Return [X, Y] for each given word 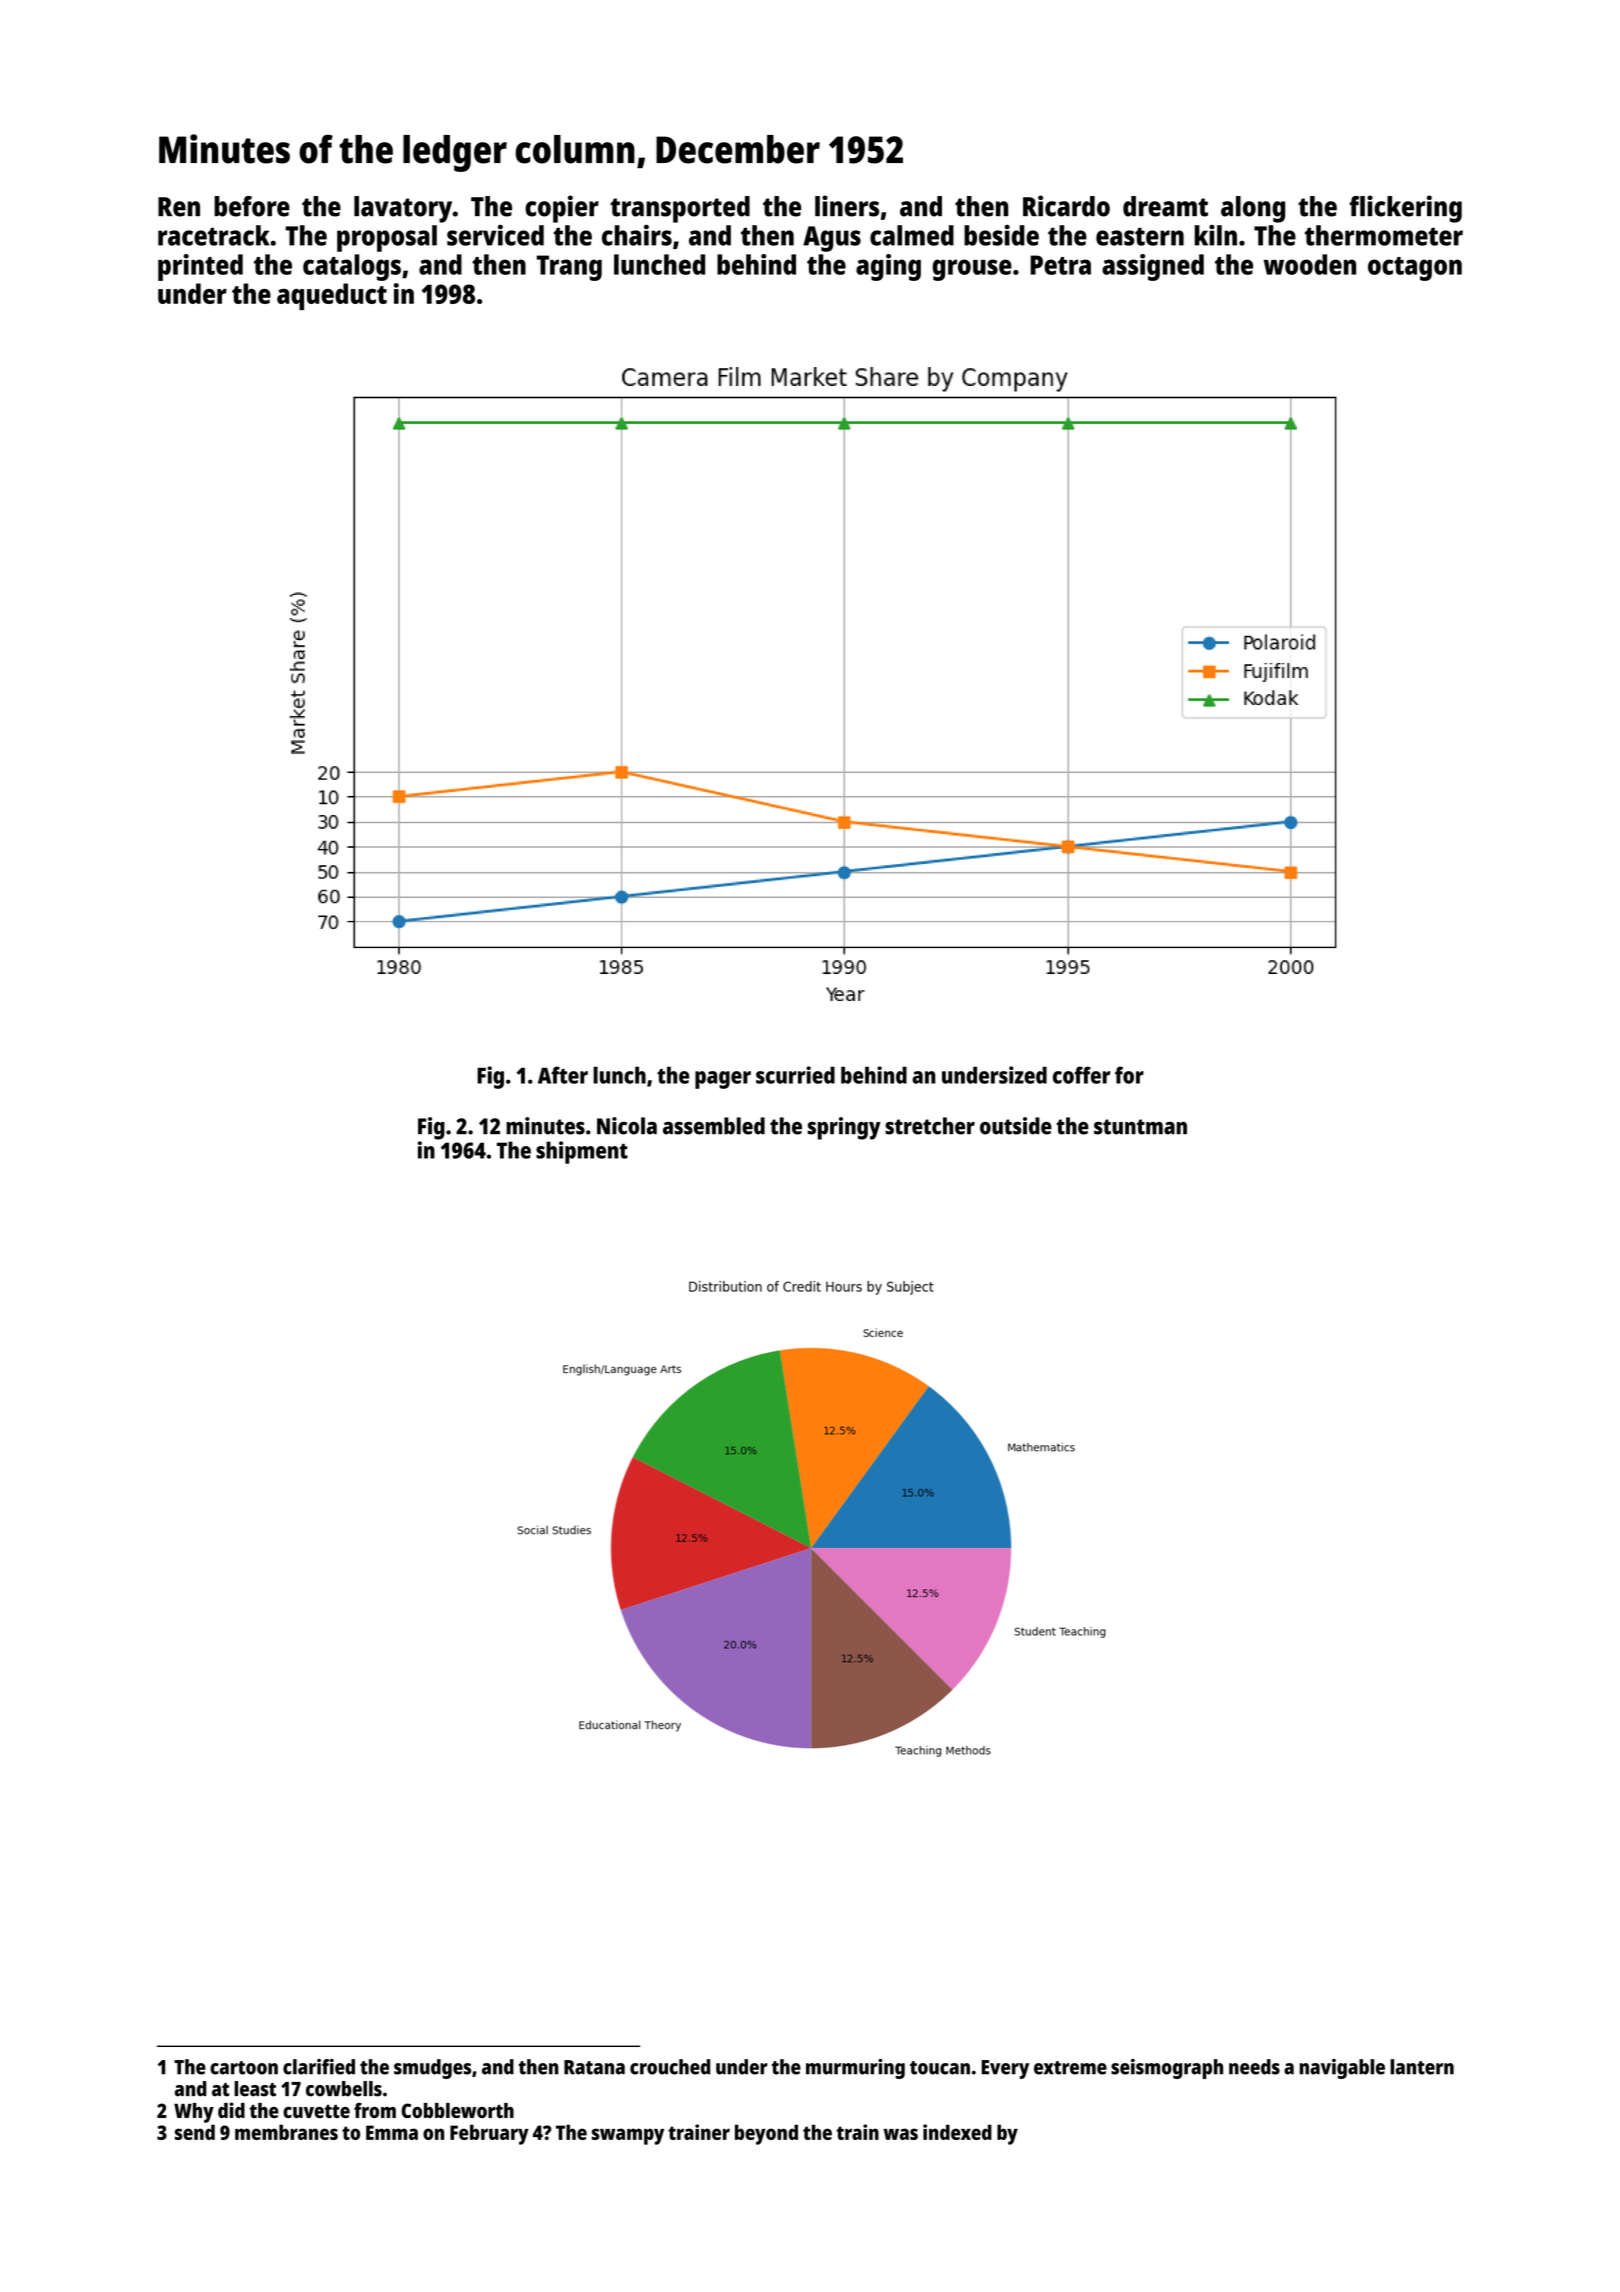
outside [1016, 1126]
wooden [1309, 264]
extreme [1070, 2068]
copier [562, 209]
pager [723, 1080]
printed [200, 267]
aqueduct [332, 296]
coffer [1081, 1075]
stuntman [1140, 1127]
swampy [628, 2136]
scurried [795, 1075]
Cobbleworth [457, 2110]
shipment [582, 1152]
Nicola [627, 1126]
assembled [714, 1126]
